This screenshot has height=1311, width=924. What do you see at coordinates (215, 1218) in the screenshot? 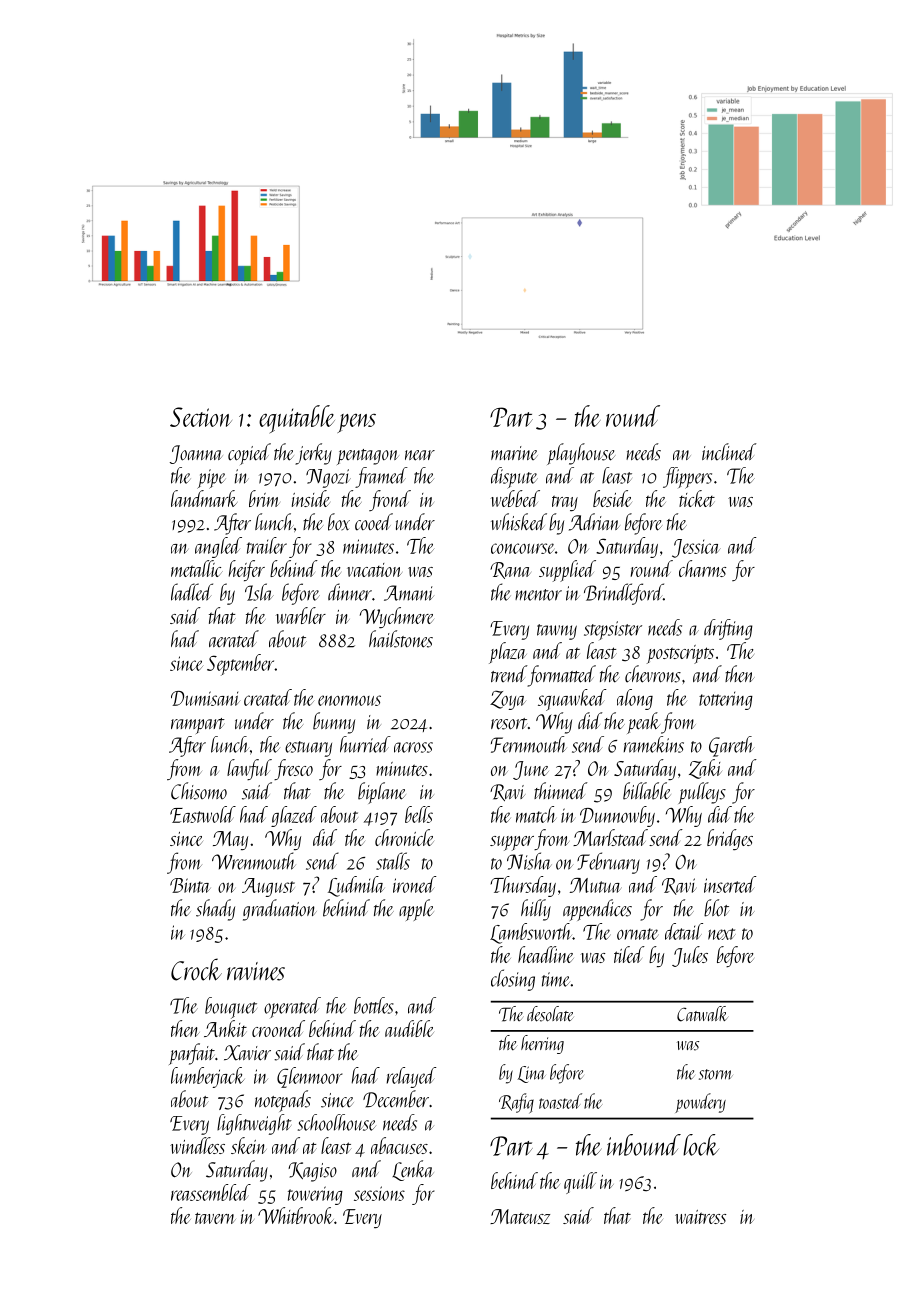
I see `tavern` at bounding box center [215, 1218].
